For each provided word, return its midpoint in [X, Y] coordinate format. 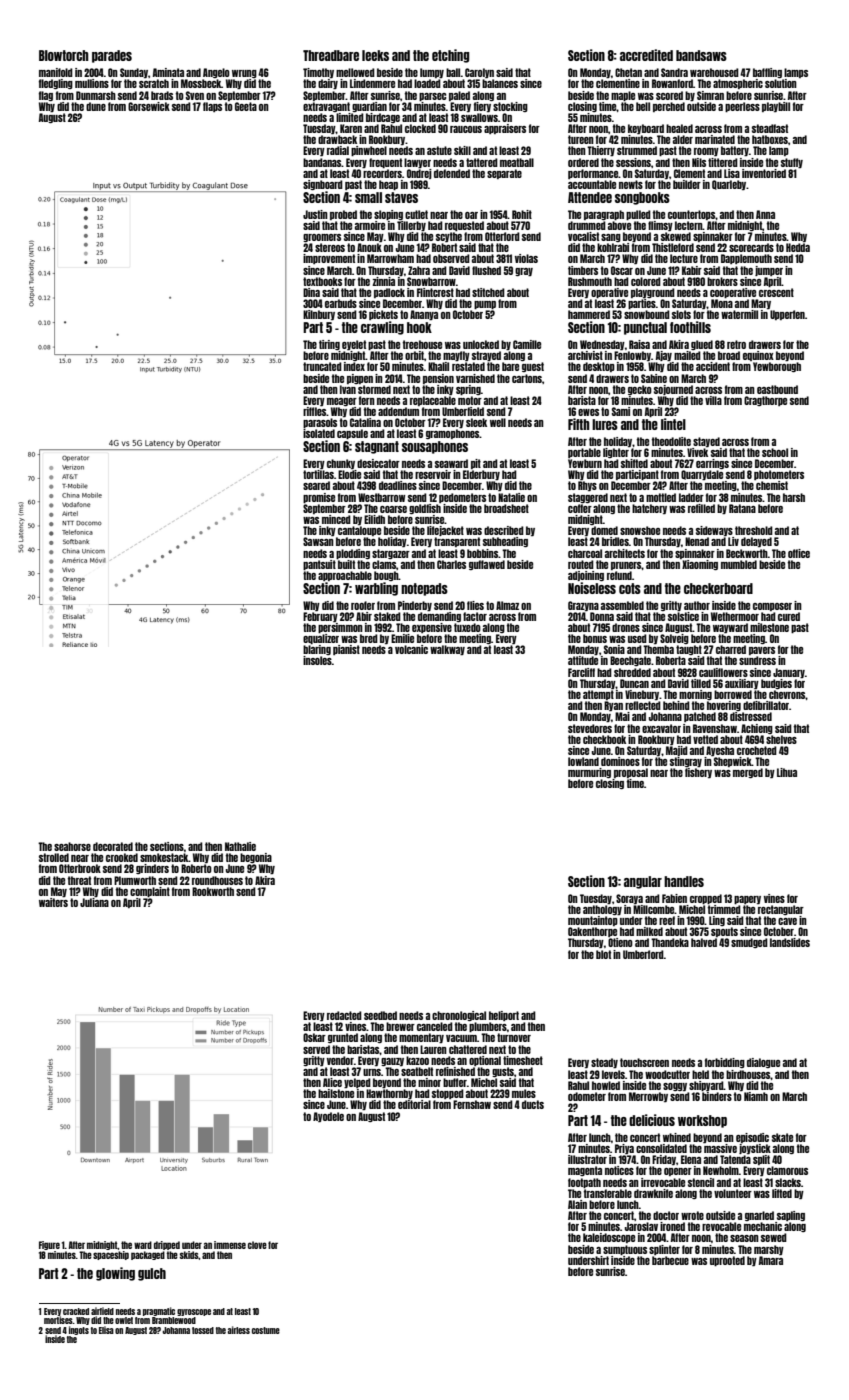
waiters [53, 902]
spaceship [111, 1255]
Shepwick [733, 762]
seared [316, 485]
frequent [385, 163]
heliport [504, 1016]
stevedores [590, 728]
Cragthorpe [765, 401]
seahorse [72, 846]
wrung [244, 74]
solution [781, 83]
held [700, 1074]
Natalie [511, 497]
